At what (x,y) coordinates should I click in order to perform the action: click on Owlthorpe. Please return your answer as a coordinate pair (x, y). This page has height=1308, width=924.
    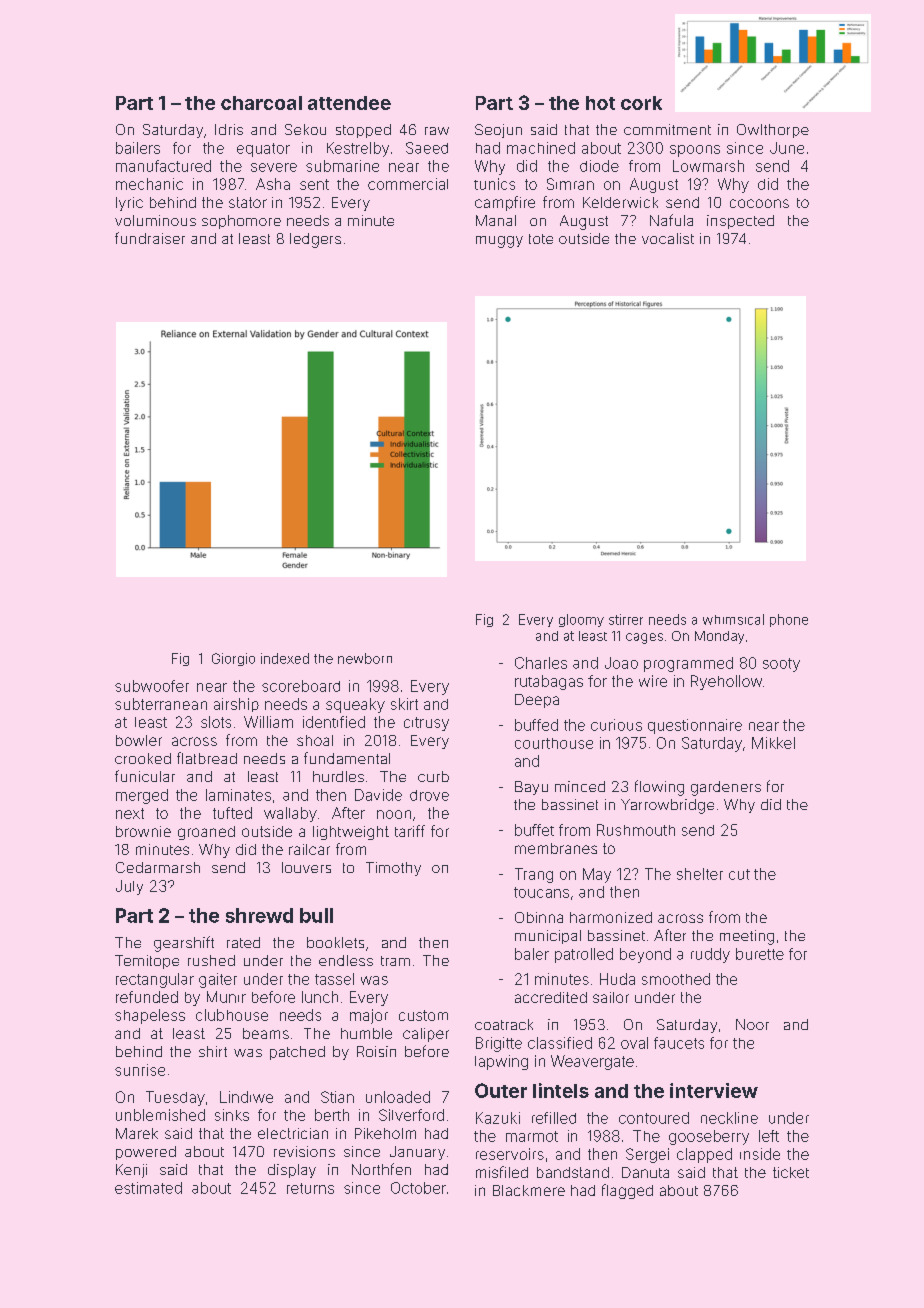
    Looking at the image, I should click on (773, 131).
